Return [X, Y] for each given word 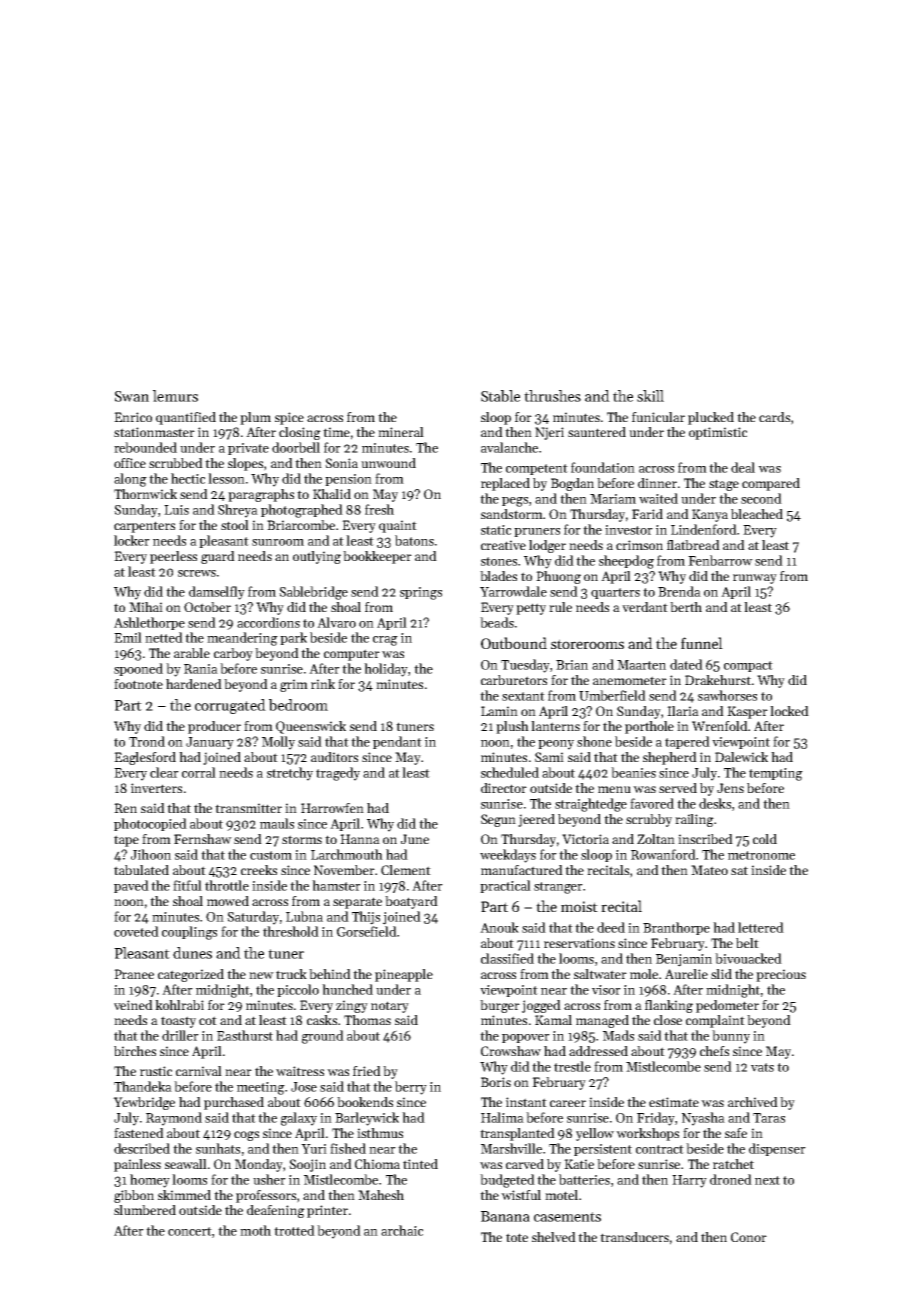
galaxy [299, 1119]
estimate [674, 1102]
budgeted [507, 1181]
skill [650, 396]
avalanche [509, 447]
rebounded [145, 447]
